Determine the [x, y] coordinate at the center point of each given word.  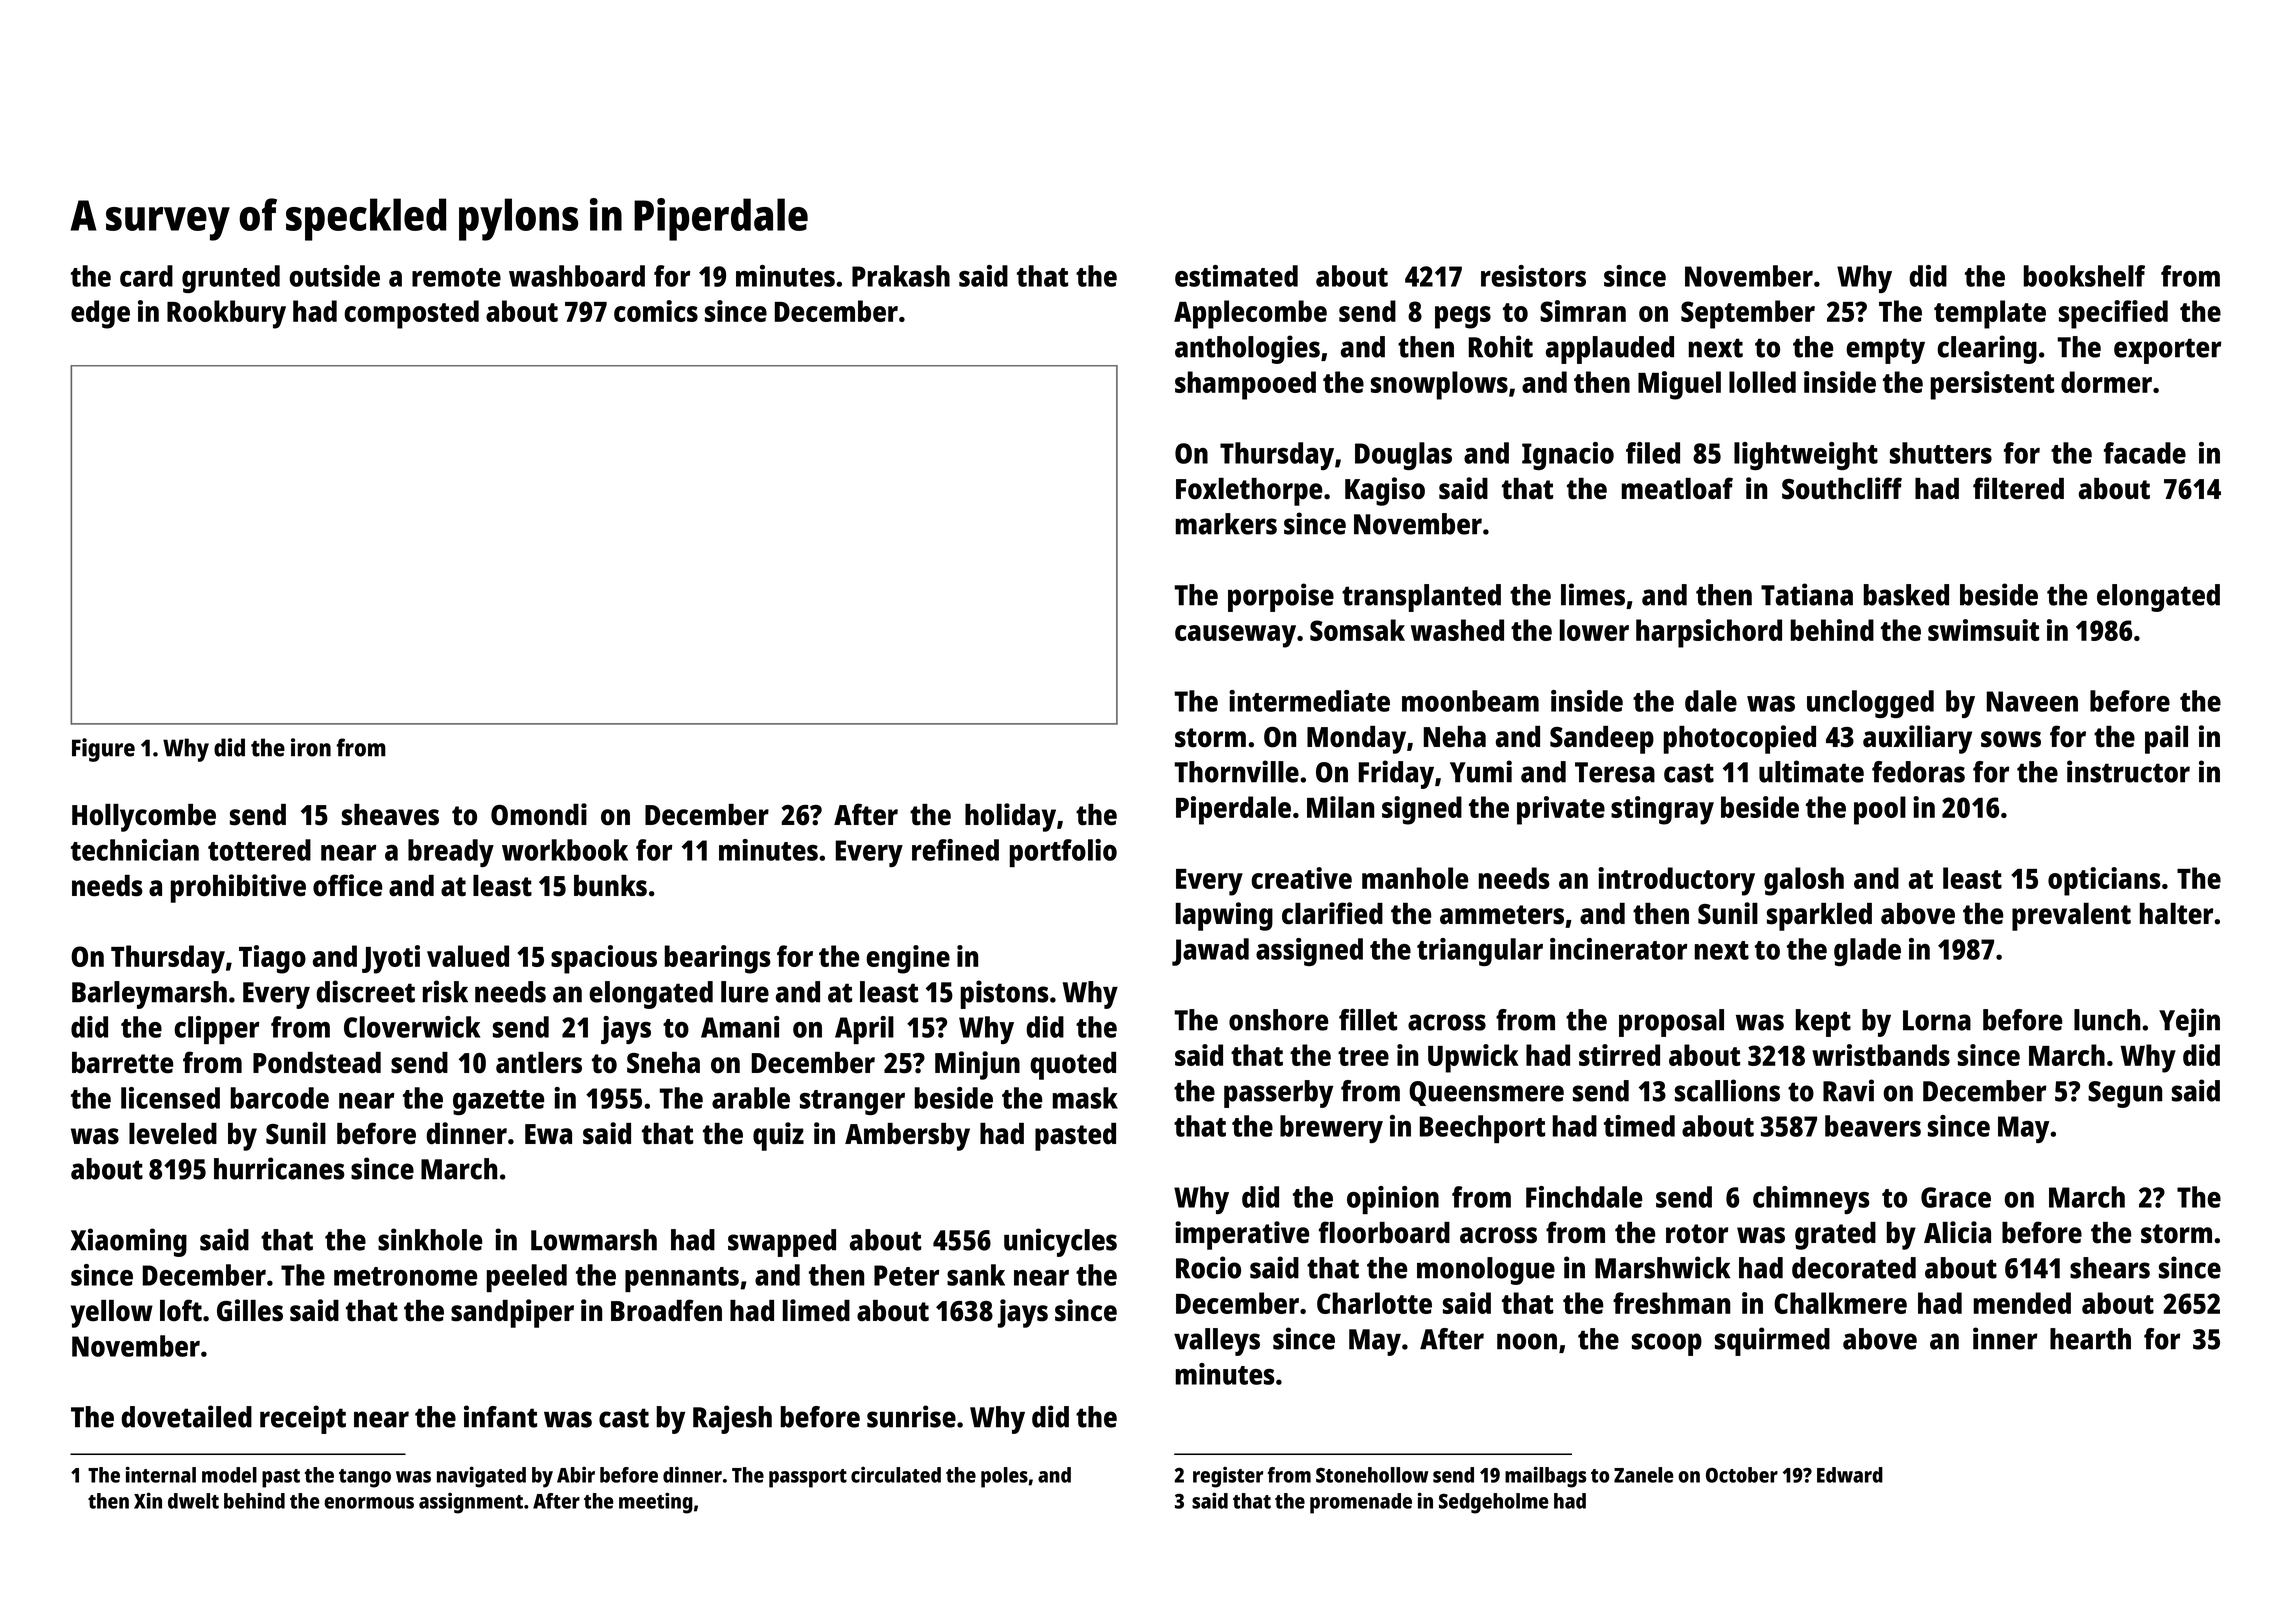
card [146, 276]
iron [311, 747]
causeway [1235, 636]
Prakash [901, 276]
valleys [1217, 1342]
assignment [471, 1503]
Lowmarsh [594, 1240]
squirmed [1772, 1341]
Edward [1850, 1475]
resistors [1533, 276]
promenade [1361, 1503]
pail [2166, 739]
